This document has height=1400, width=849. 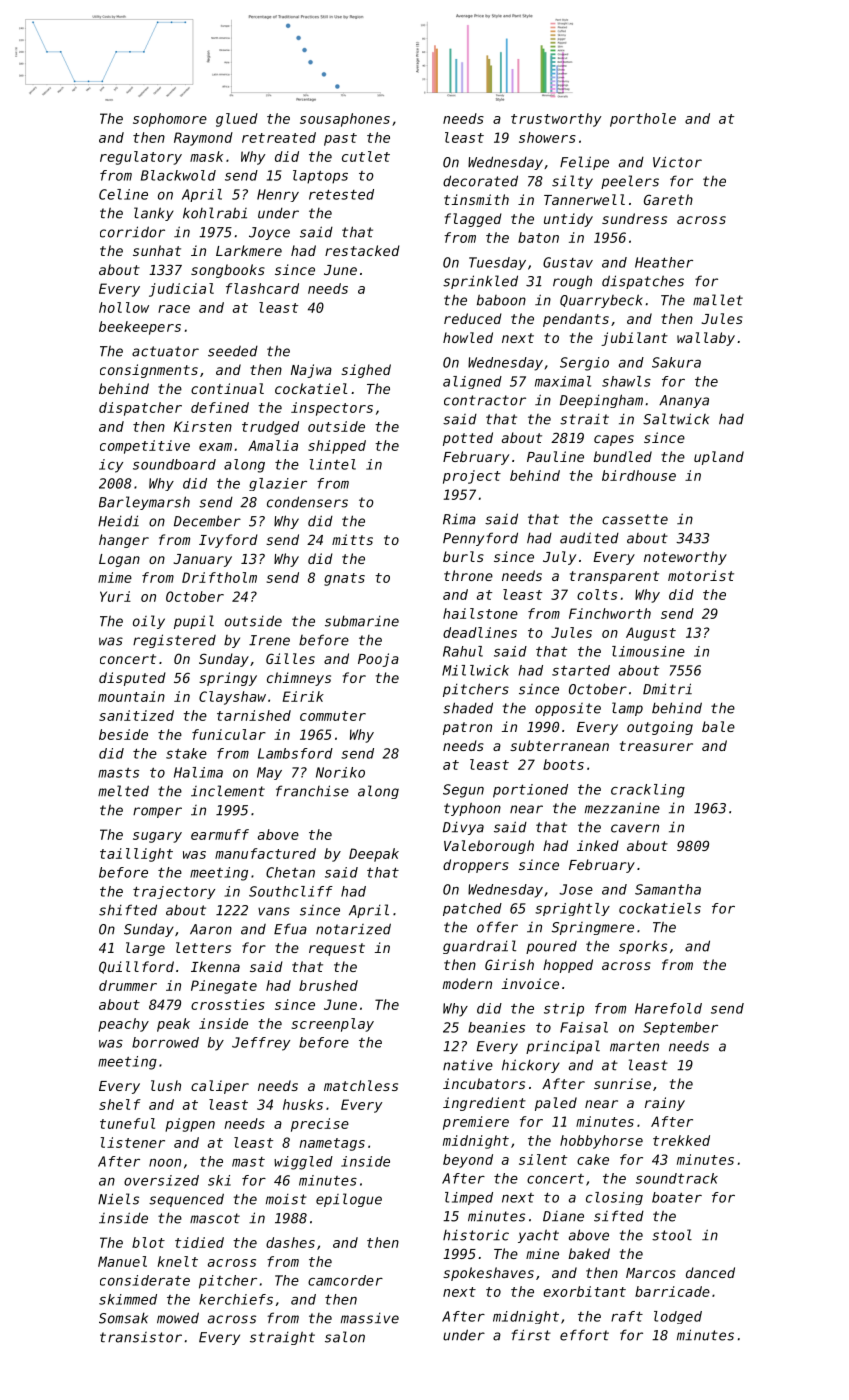 What do you see at coordinates (170, 120) in the document?
I see `sophomore` at bounding box center [170, 120].
